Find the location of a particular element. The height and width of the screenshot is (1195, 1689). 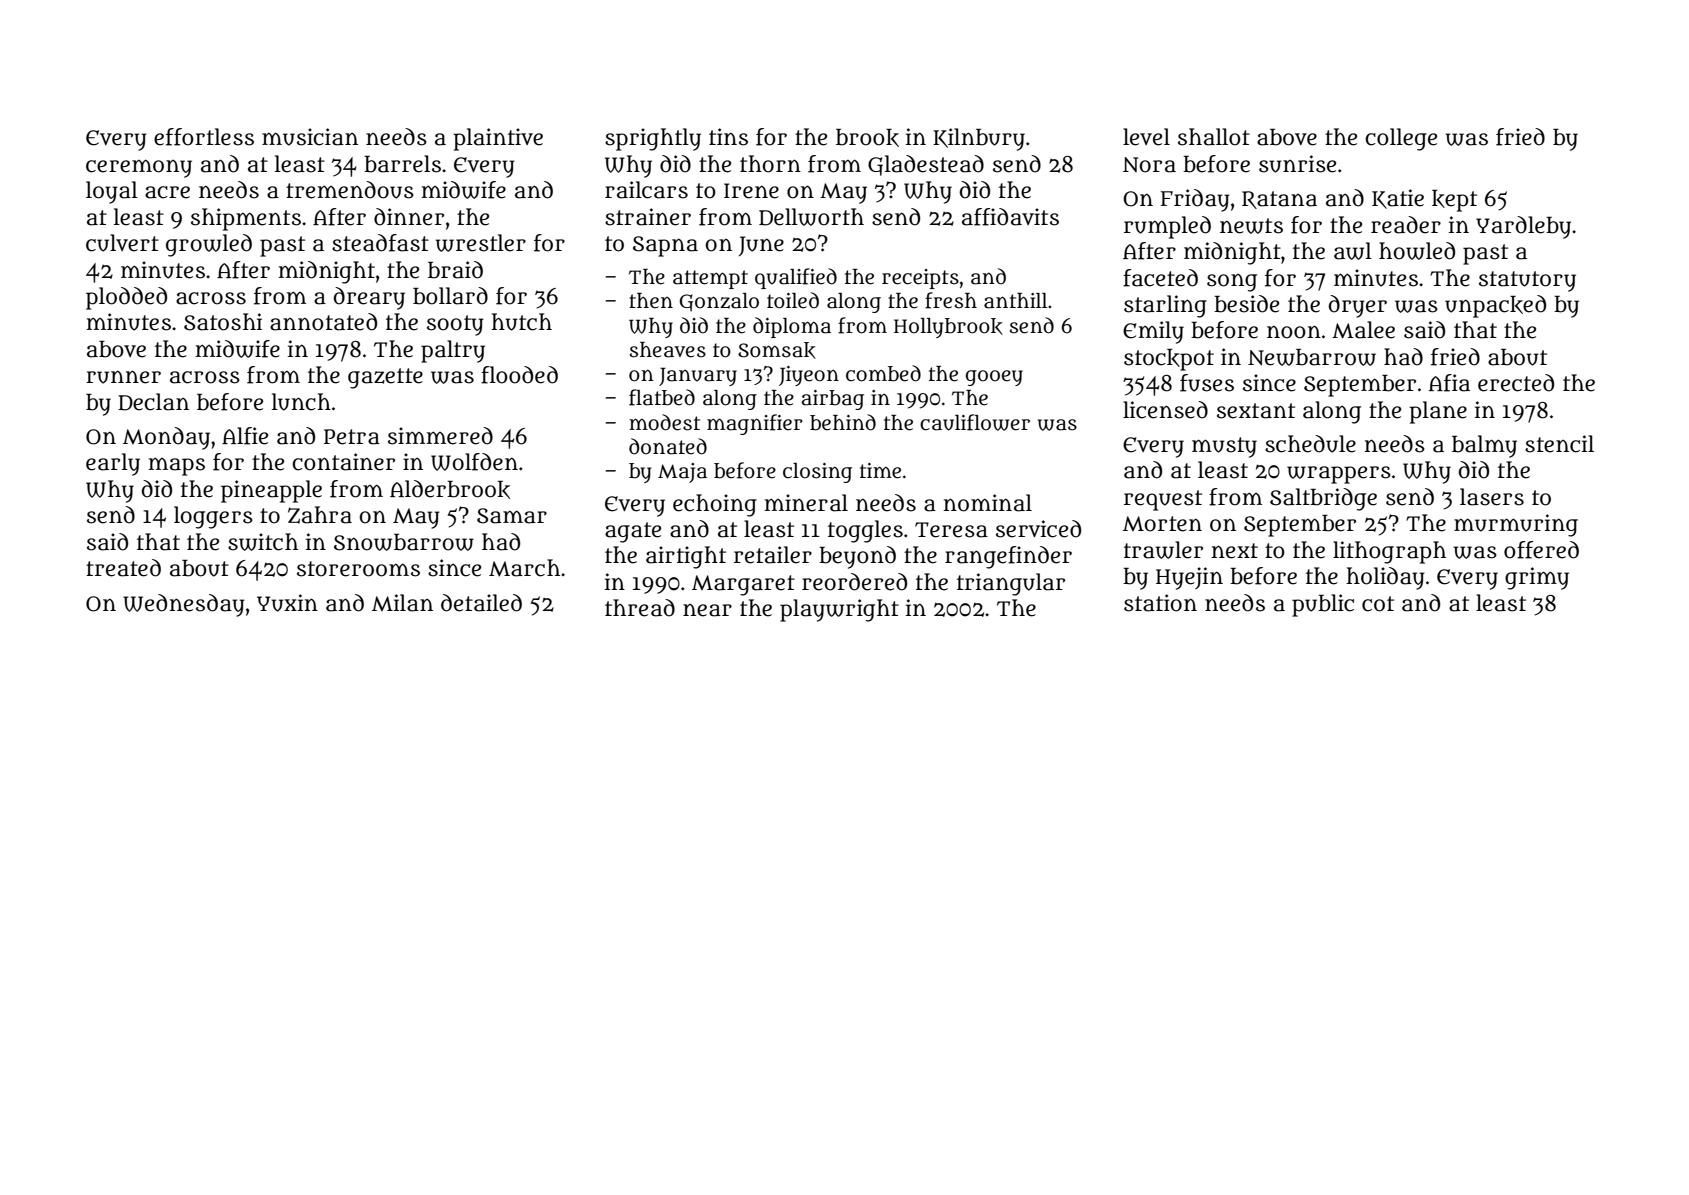

erected is located at coordinates (1516, 383).
